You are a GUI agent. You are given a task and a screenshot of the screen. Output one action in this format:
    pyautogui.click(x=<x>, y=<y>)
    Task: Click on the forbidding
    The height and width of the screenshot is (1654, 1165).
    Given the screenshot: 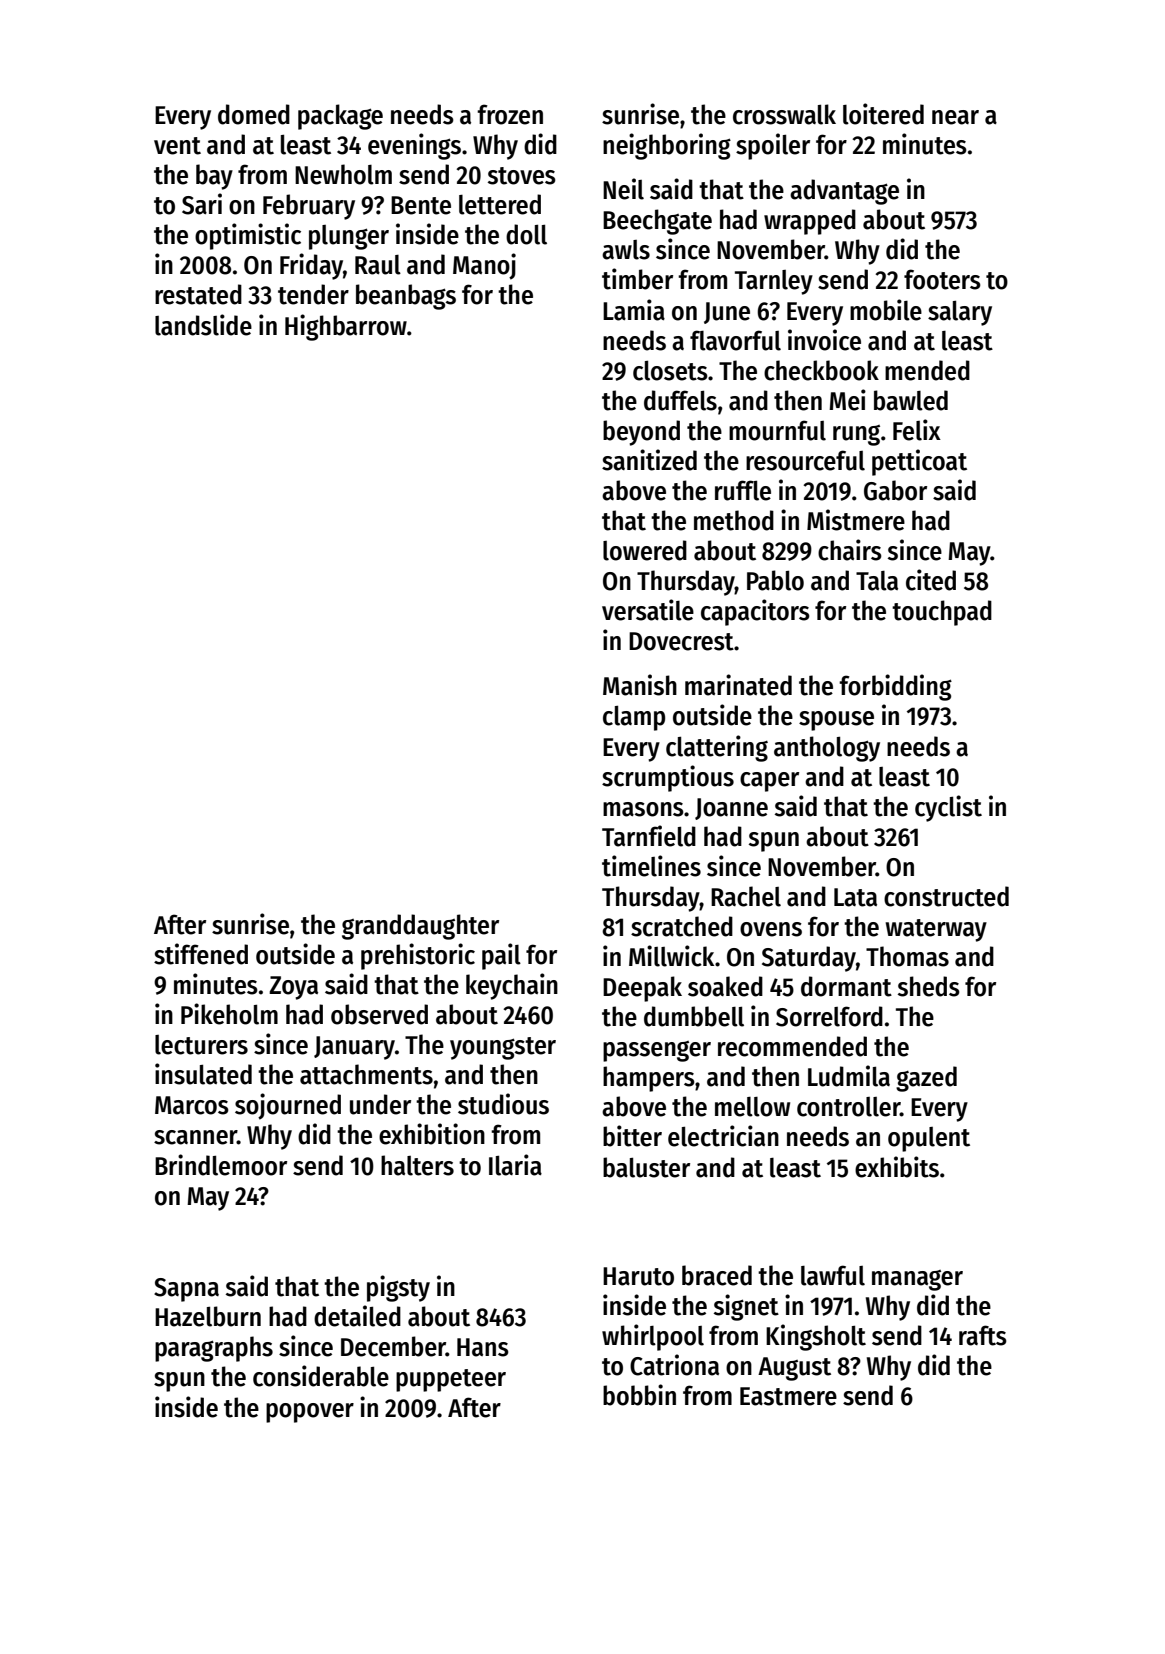 What is the action you would take?
    pyautogui.click(x=895, y=687)
